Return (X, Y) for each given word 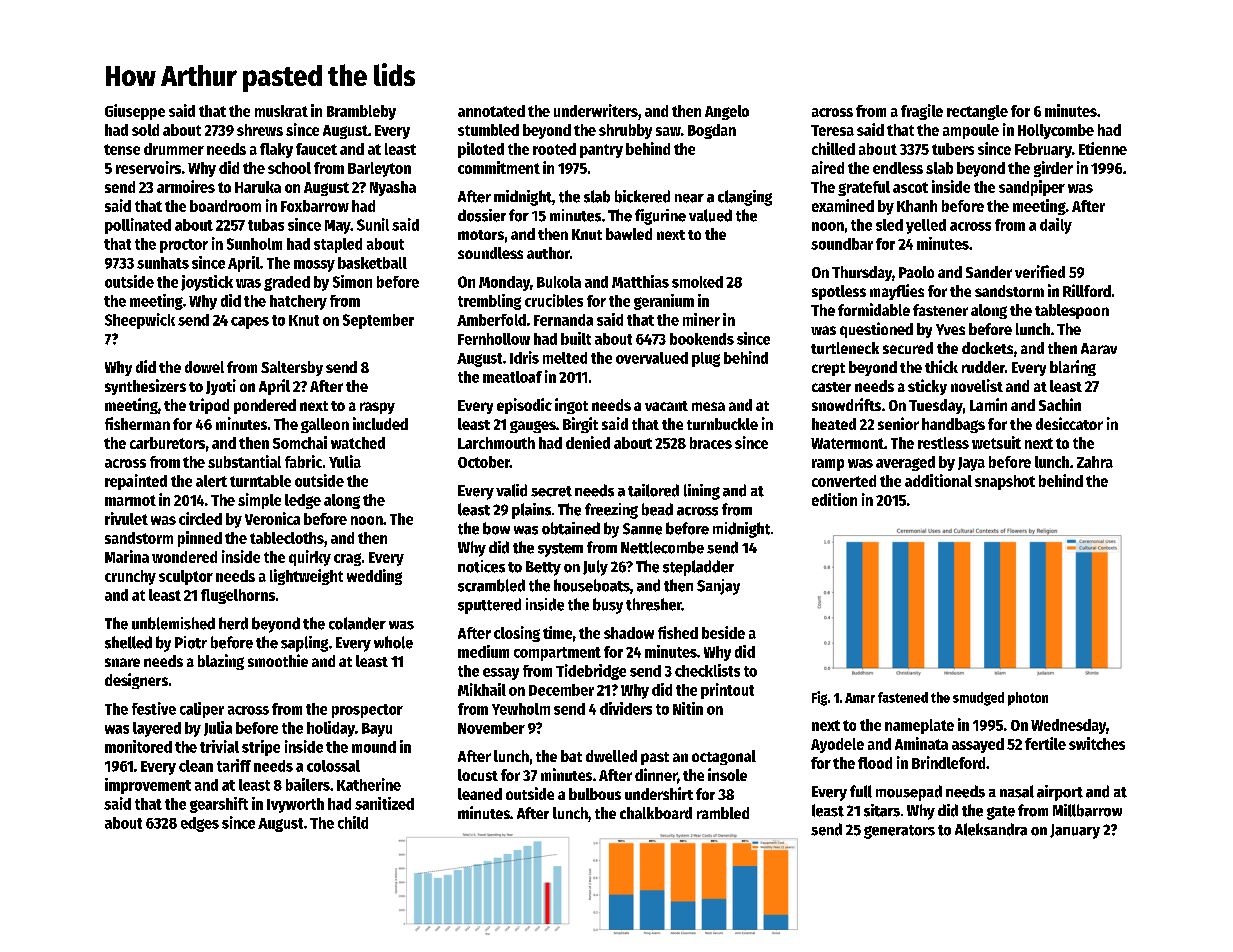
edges (200, 824)
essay (501, 674)
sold (145, 130)
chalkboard (656, 813)
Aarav (1099, 348)
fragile (922, 112)
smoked (697, 282)
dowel (204, 367)
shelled (128, 642)
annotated (491, 111)
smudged (978, 699)
